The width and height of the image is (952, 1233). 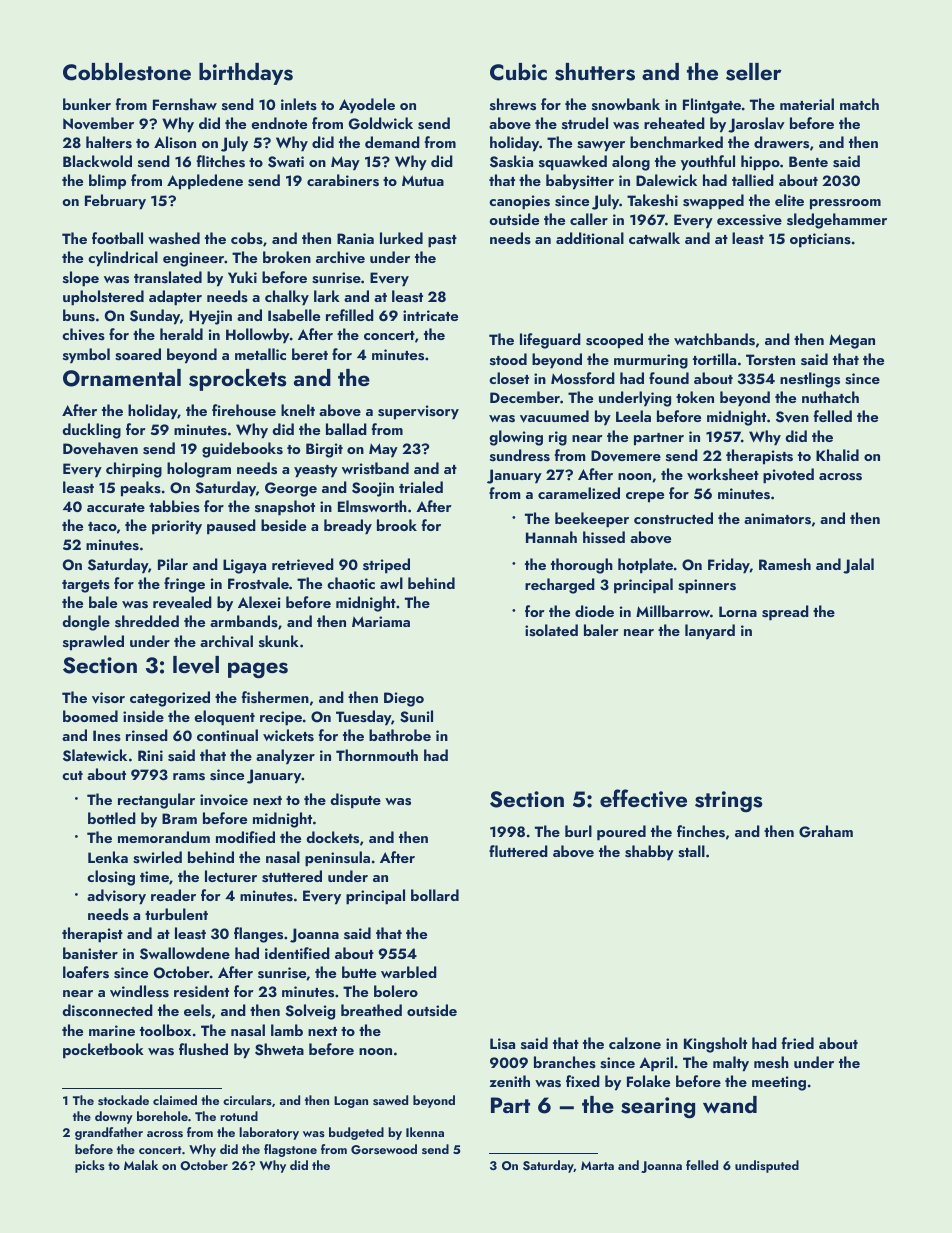 I want to click on along, so click(x=631, y=163).
